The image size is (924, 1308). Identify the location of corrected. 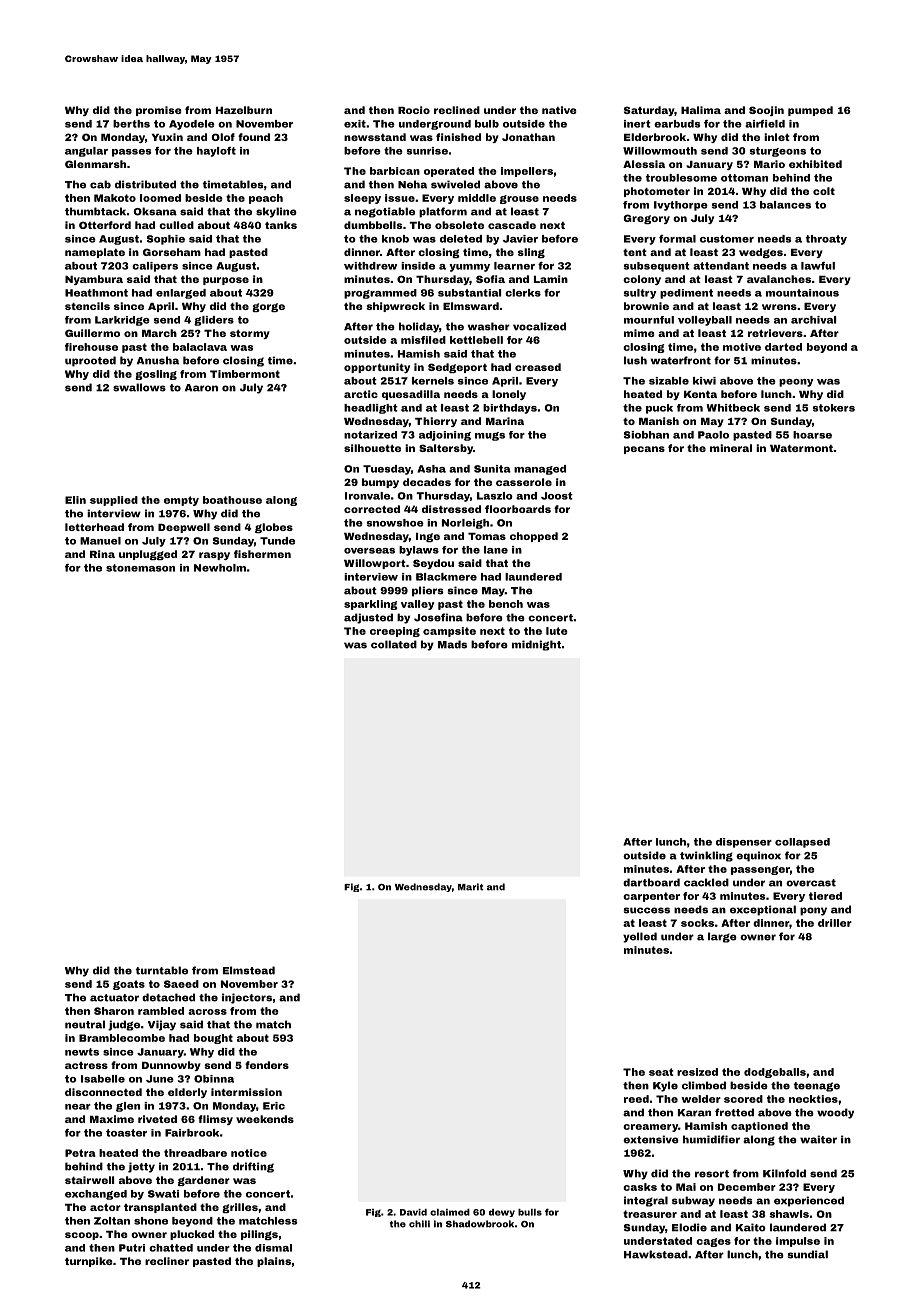
(372, 509).
